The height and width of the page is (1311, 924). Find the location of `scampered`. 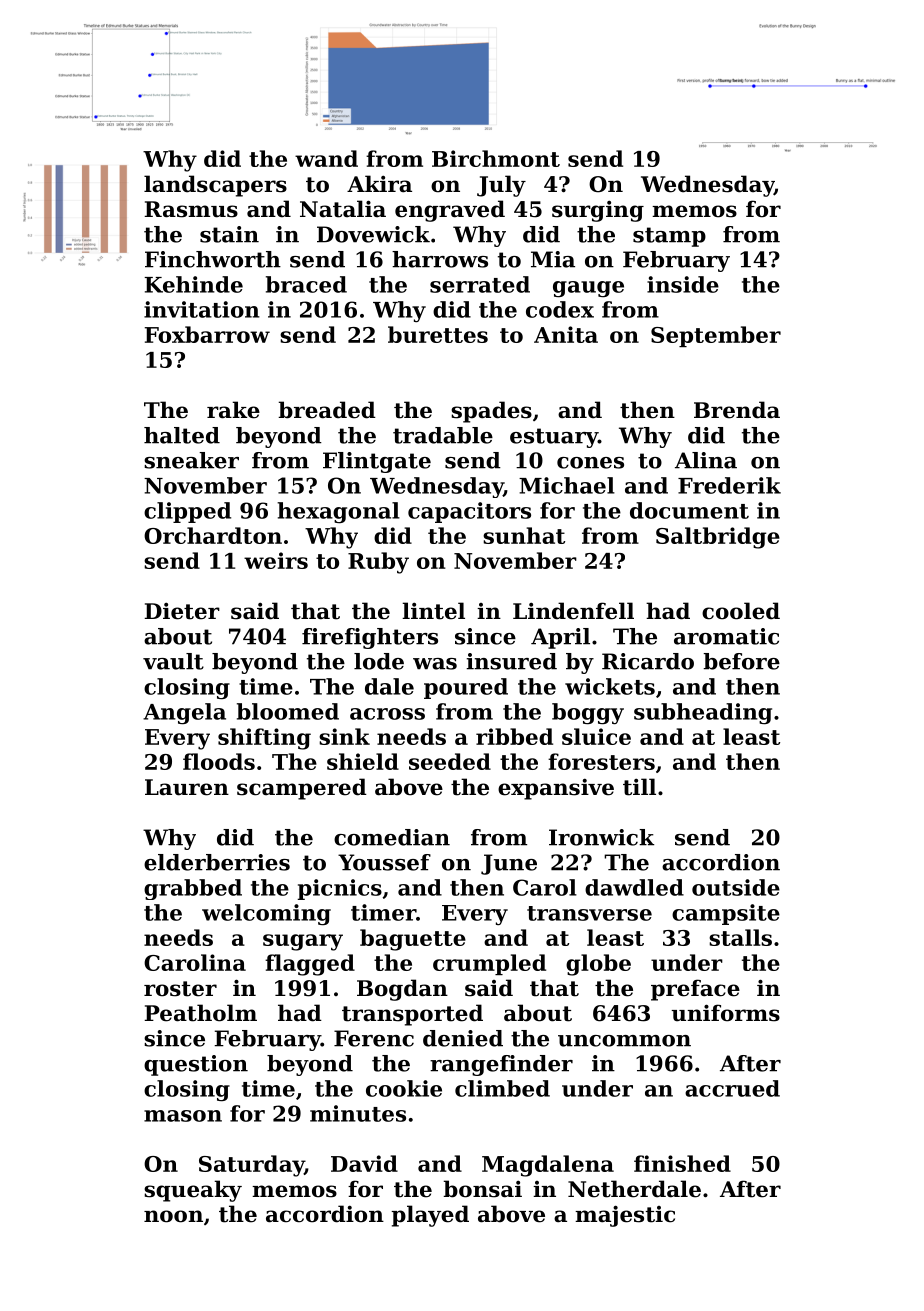

scampered is located at coordinates (302, 789).
